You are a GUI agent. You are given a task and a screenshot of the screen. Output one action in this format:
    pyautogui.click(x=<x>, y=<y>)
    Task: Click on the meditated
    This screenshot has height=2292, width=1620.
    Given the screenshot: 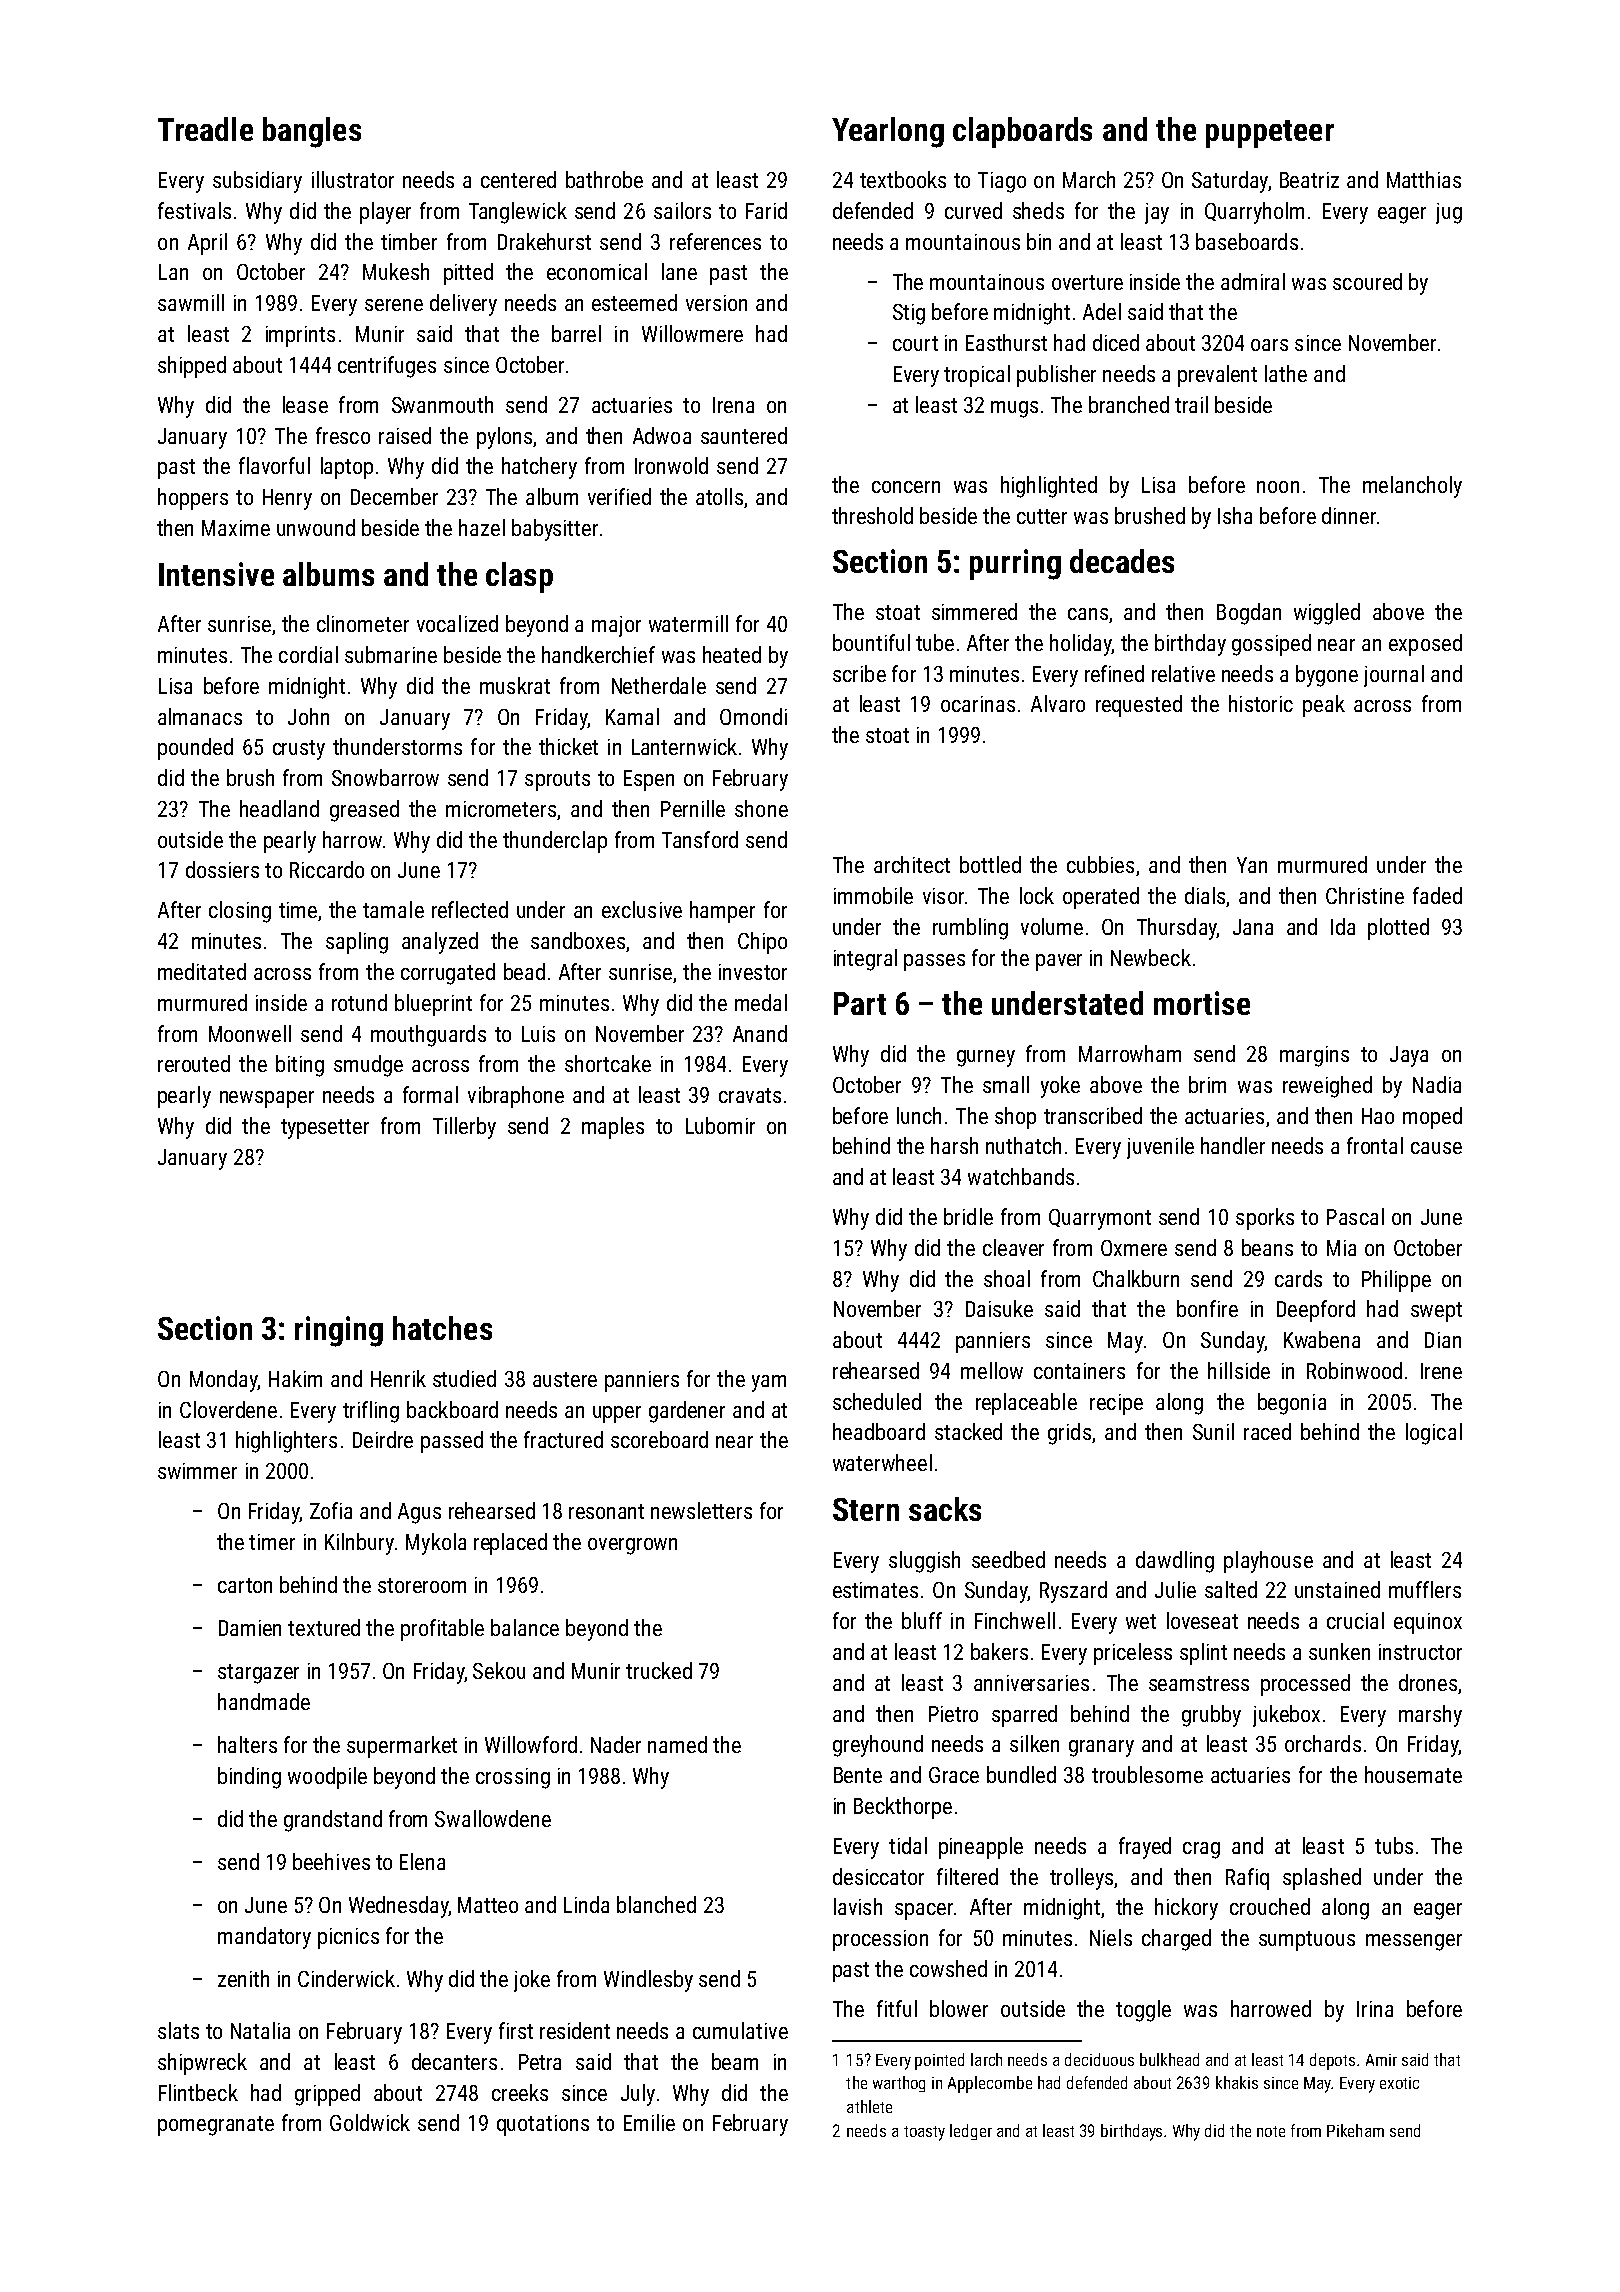 What is the action you would take?
    pyautogui.click(x=202, y=971)
